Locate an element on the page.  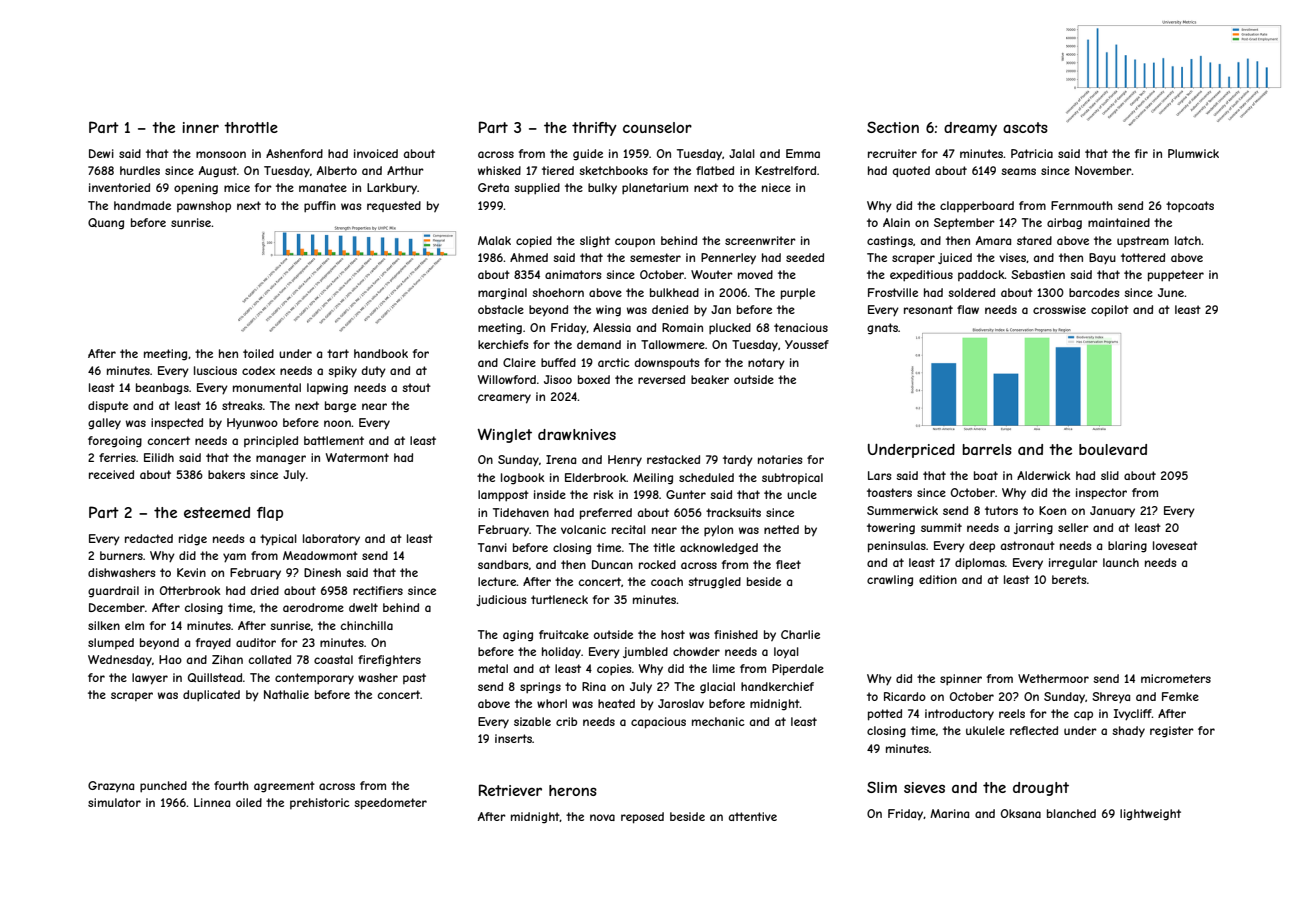
lightweight is located at coordinates (1150, 815).
